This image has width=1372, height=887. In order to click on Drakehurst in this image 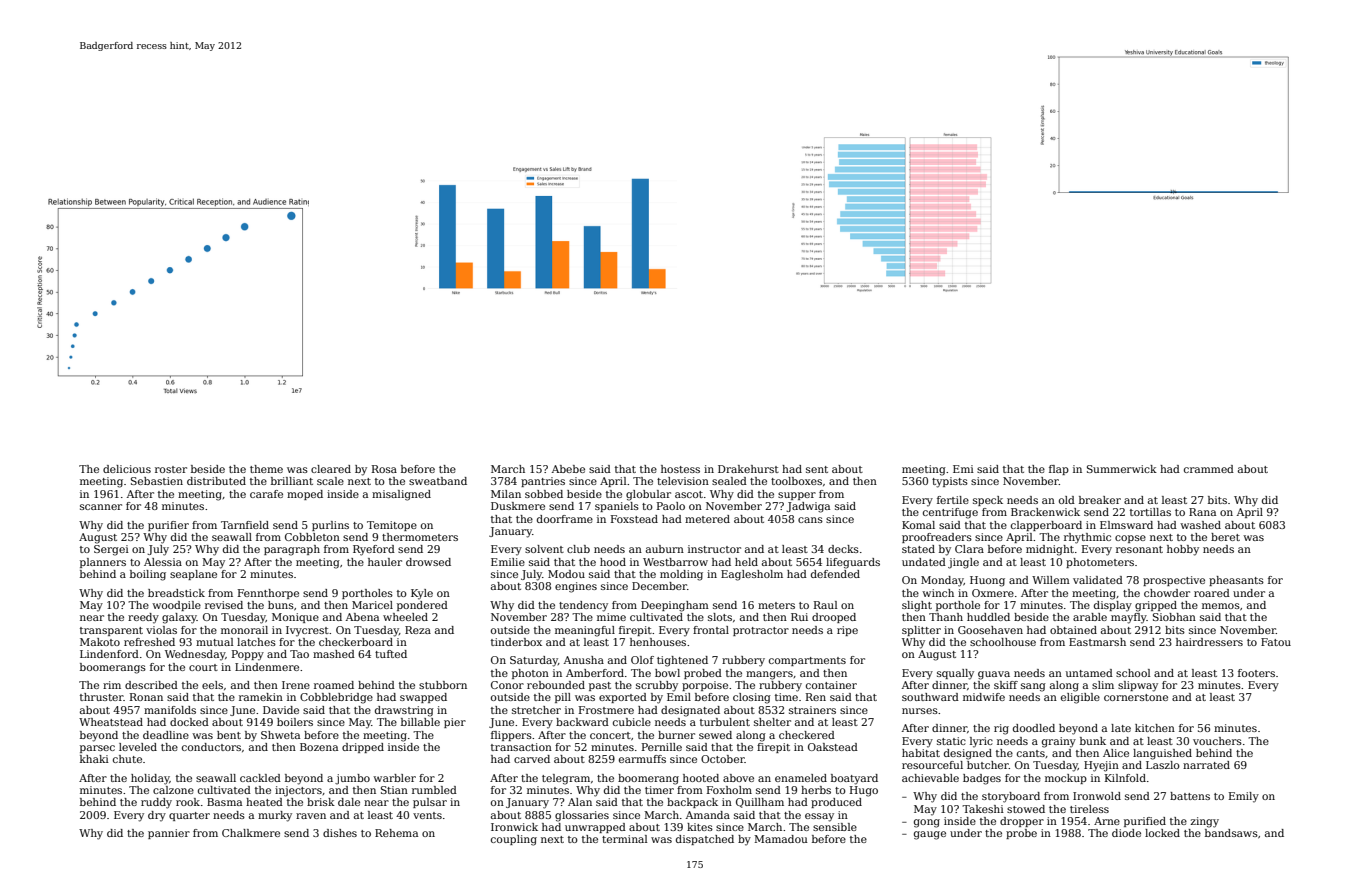, I will do `click(748, 469)`.
